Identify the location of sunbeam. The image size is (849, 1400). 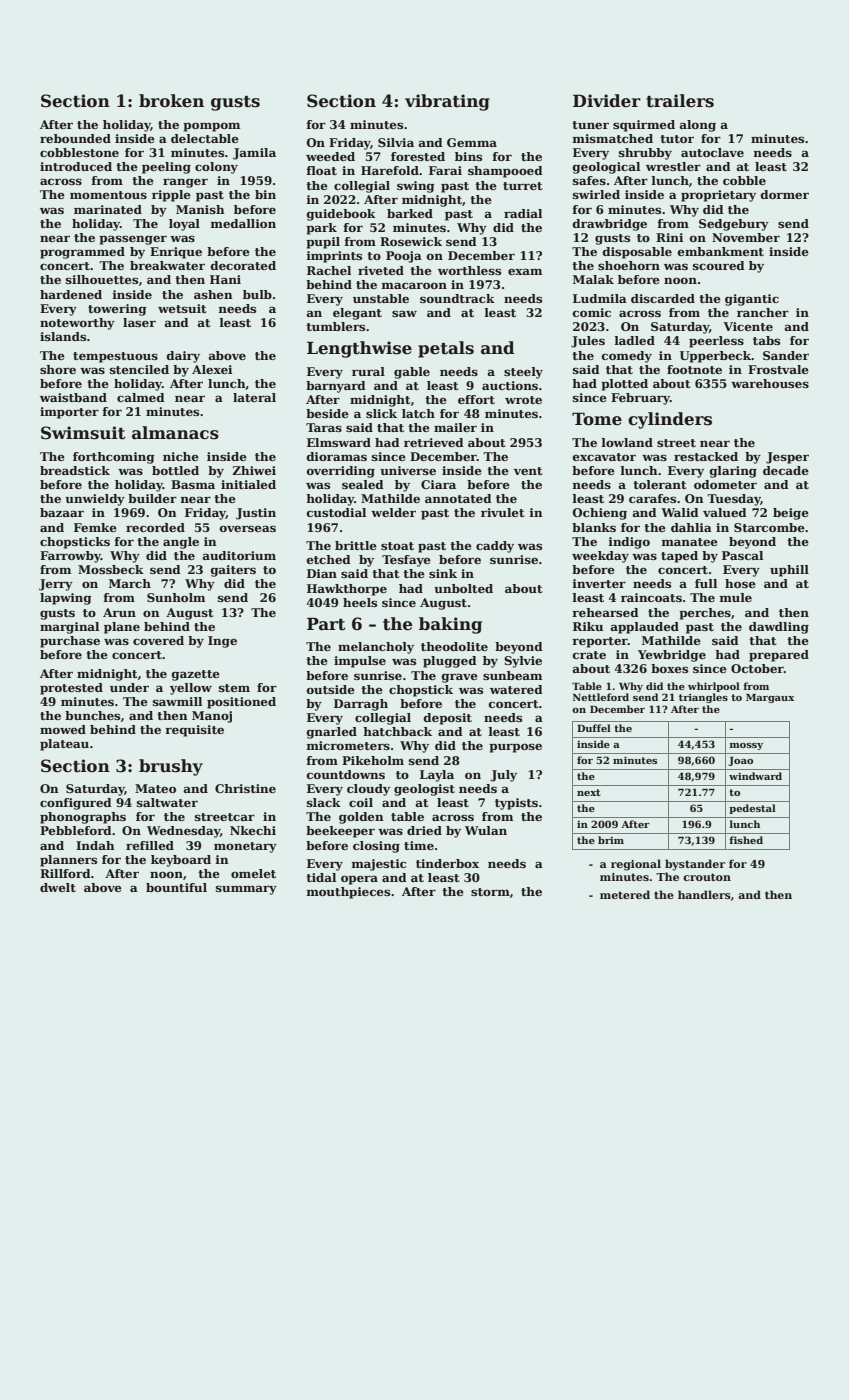
(512, 675).
